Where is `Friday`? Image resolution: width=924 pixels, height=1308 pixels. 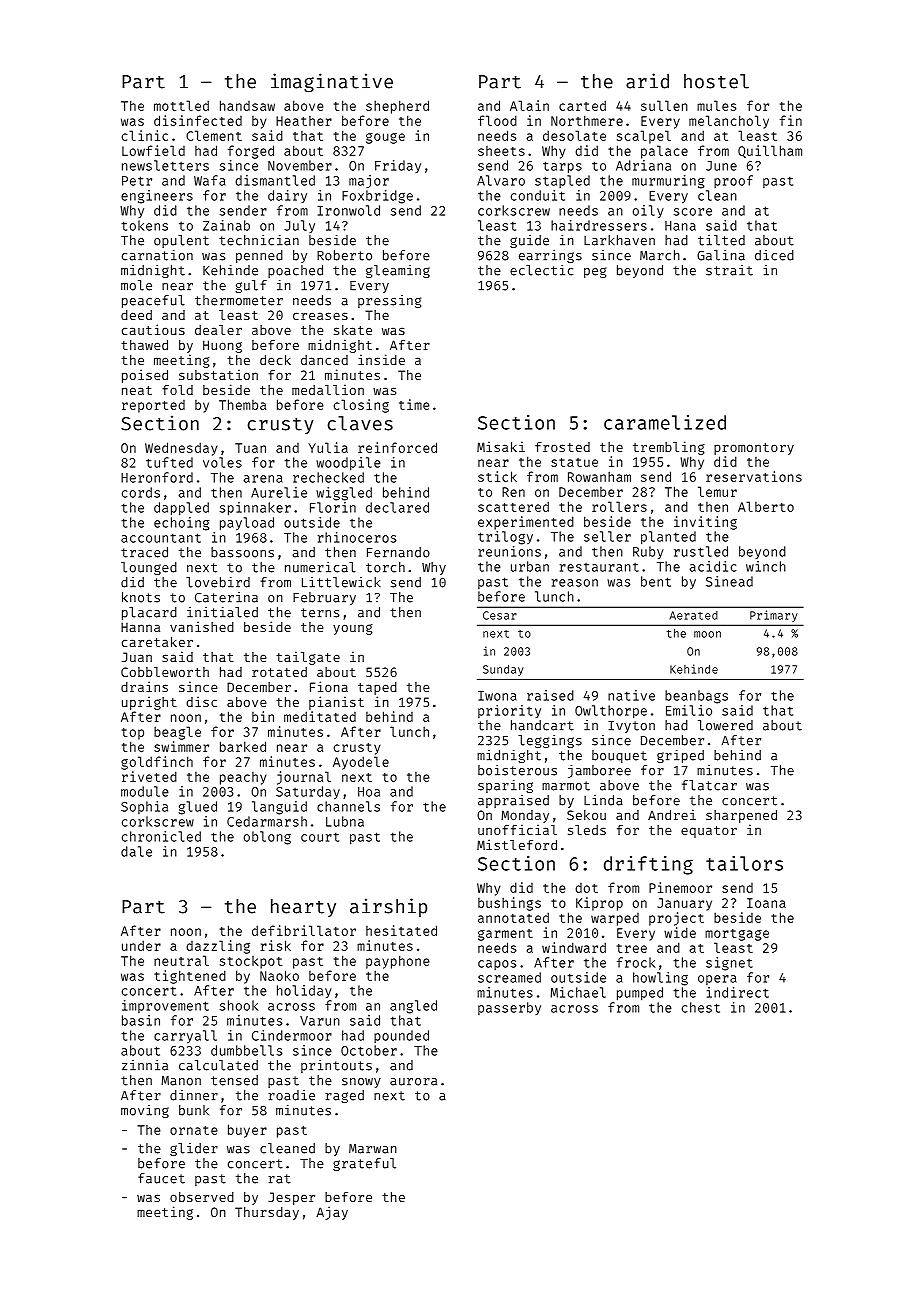 Friday is located at coordinates (398, 166).
